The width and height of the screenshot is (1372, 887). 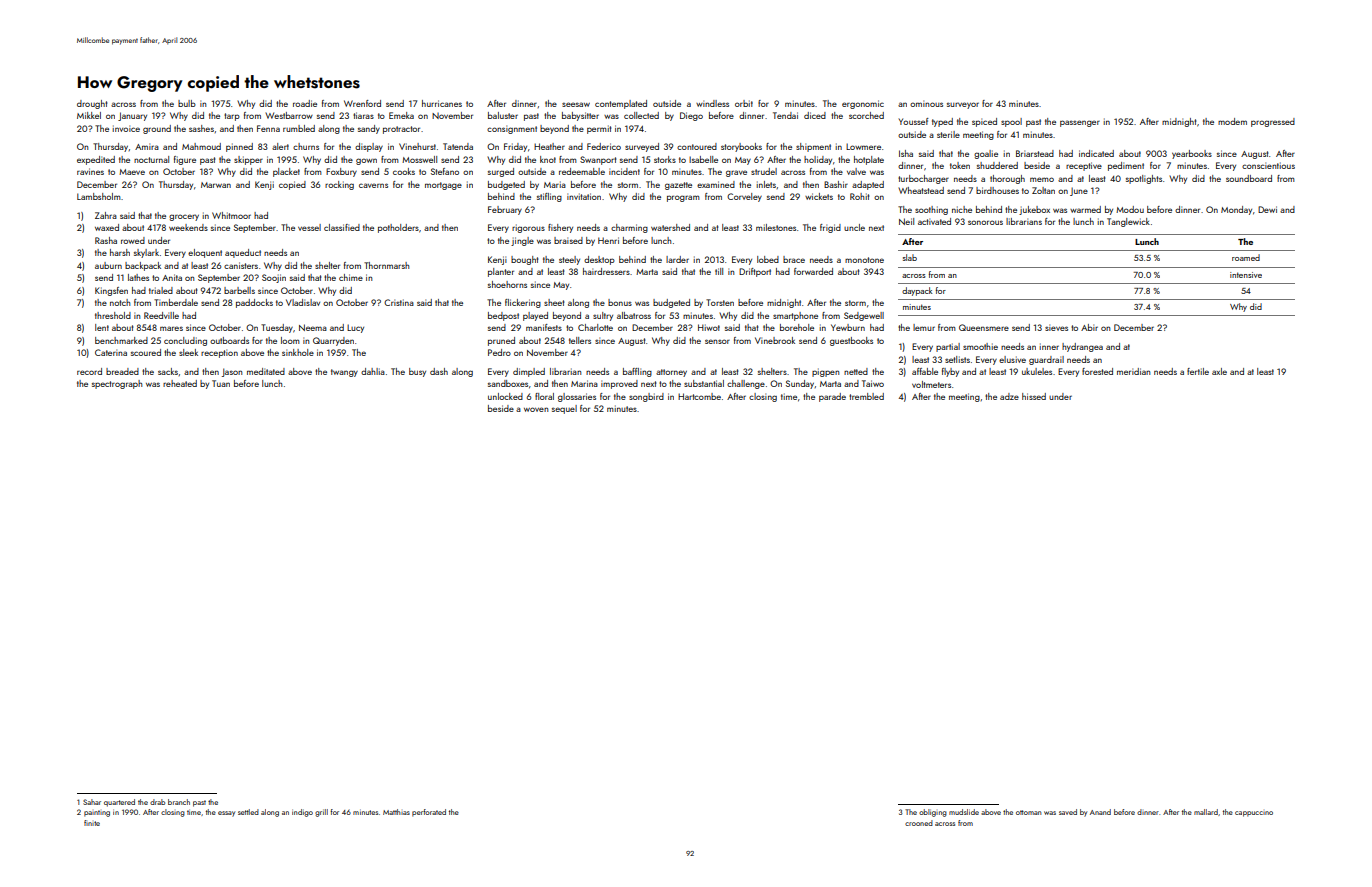 I want to click on orbit, so click(x=744, y=103).
